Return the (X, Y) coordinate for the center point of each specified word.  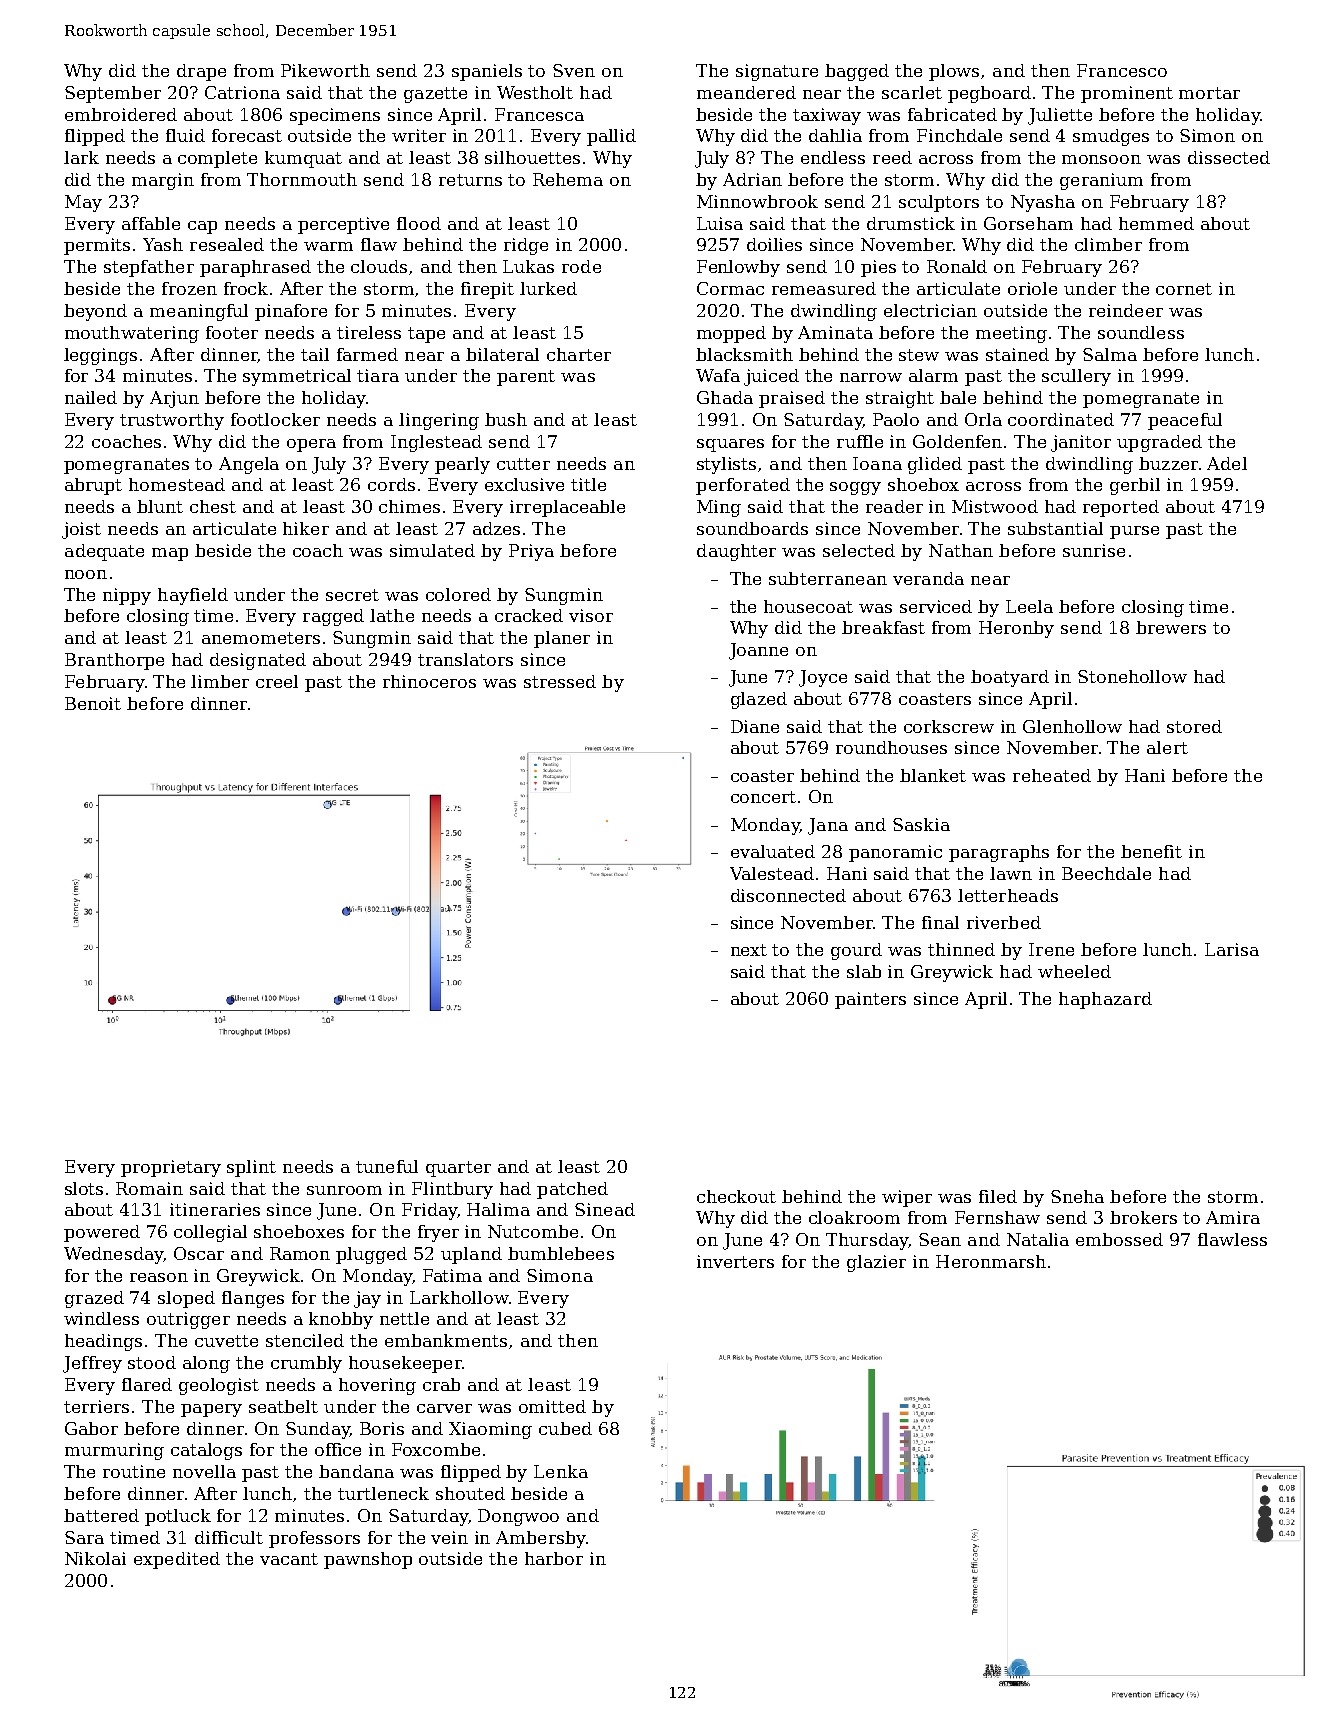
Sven (574, 70)
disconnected (788, 895)
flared (147, 1384)
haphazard (1105, 1000)
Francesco (1122, 70)
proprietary (171, 1168)
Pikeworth (325, 70)
